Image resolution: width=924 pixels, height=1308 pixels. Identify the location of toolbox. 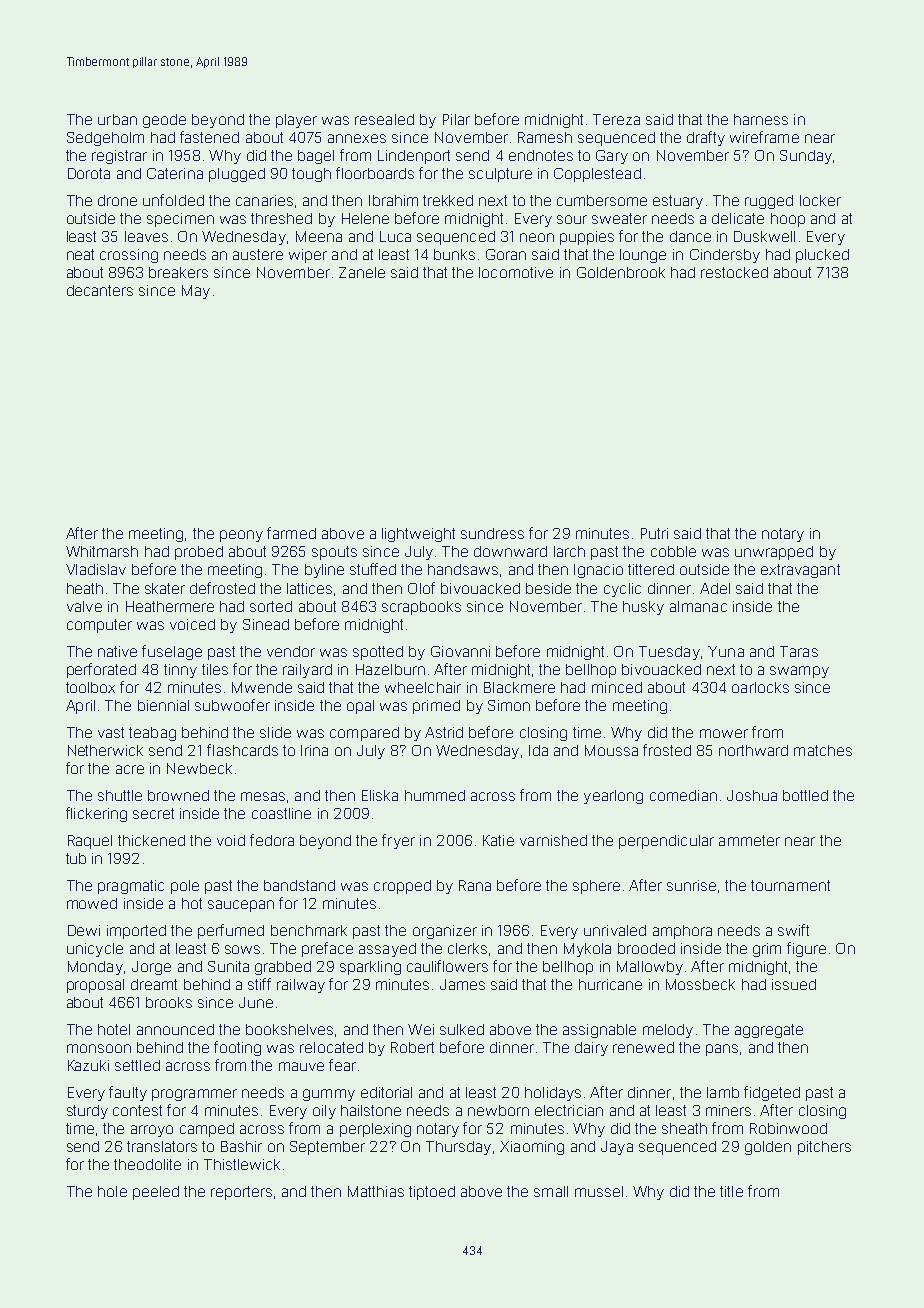
(90, 687).
